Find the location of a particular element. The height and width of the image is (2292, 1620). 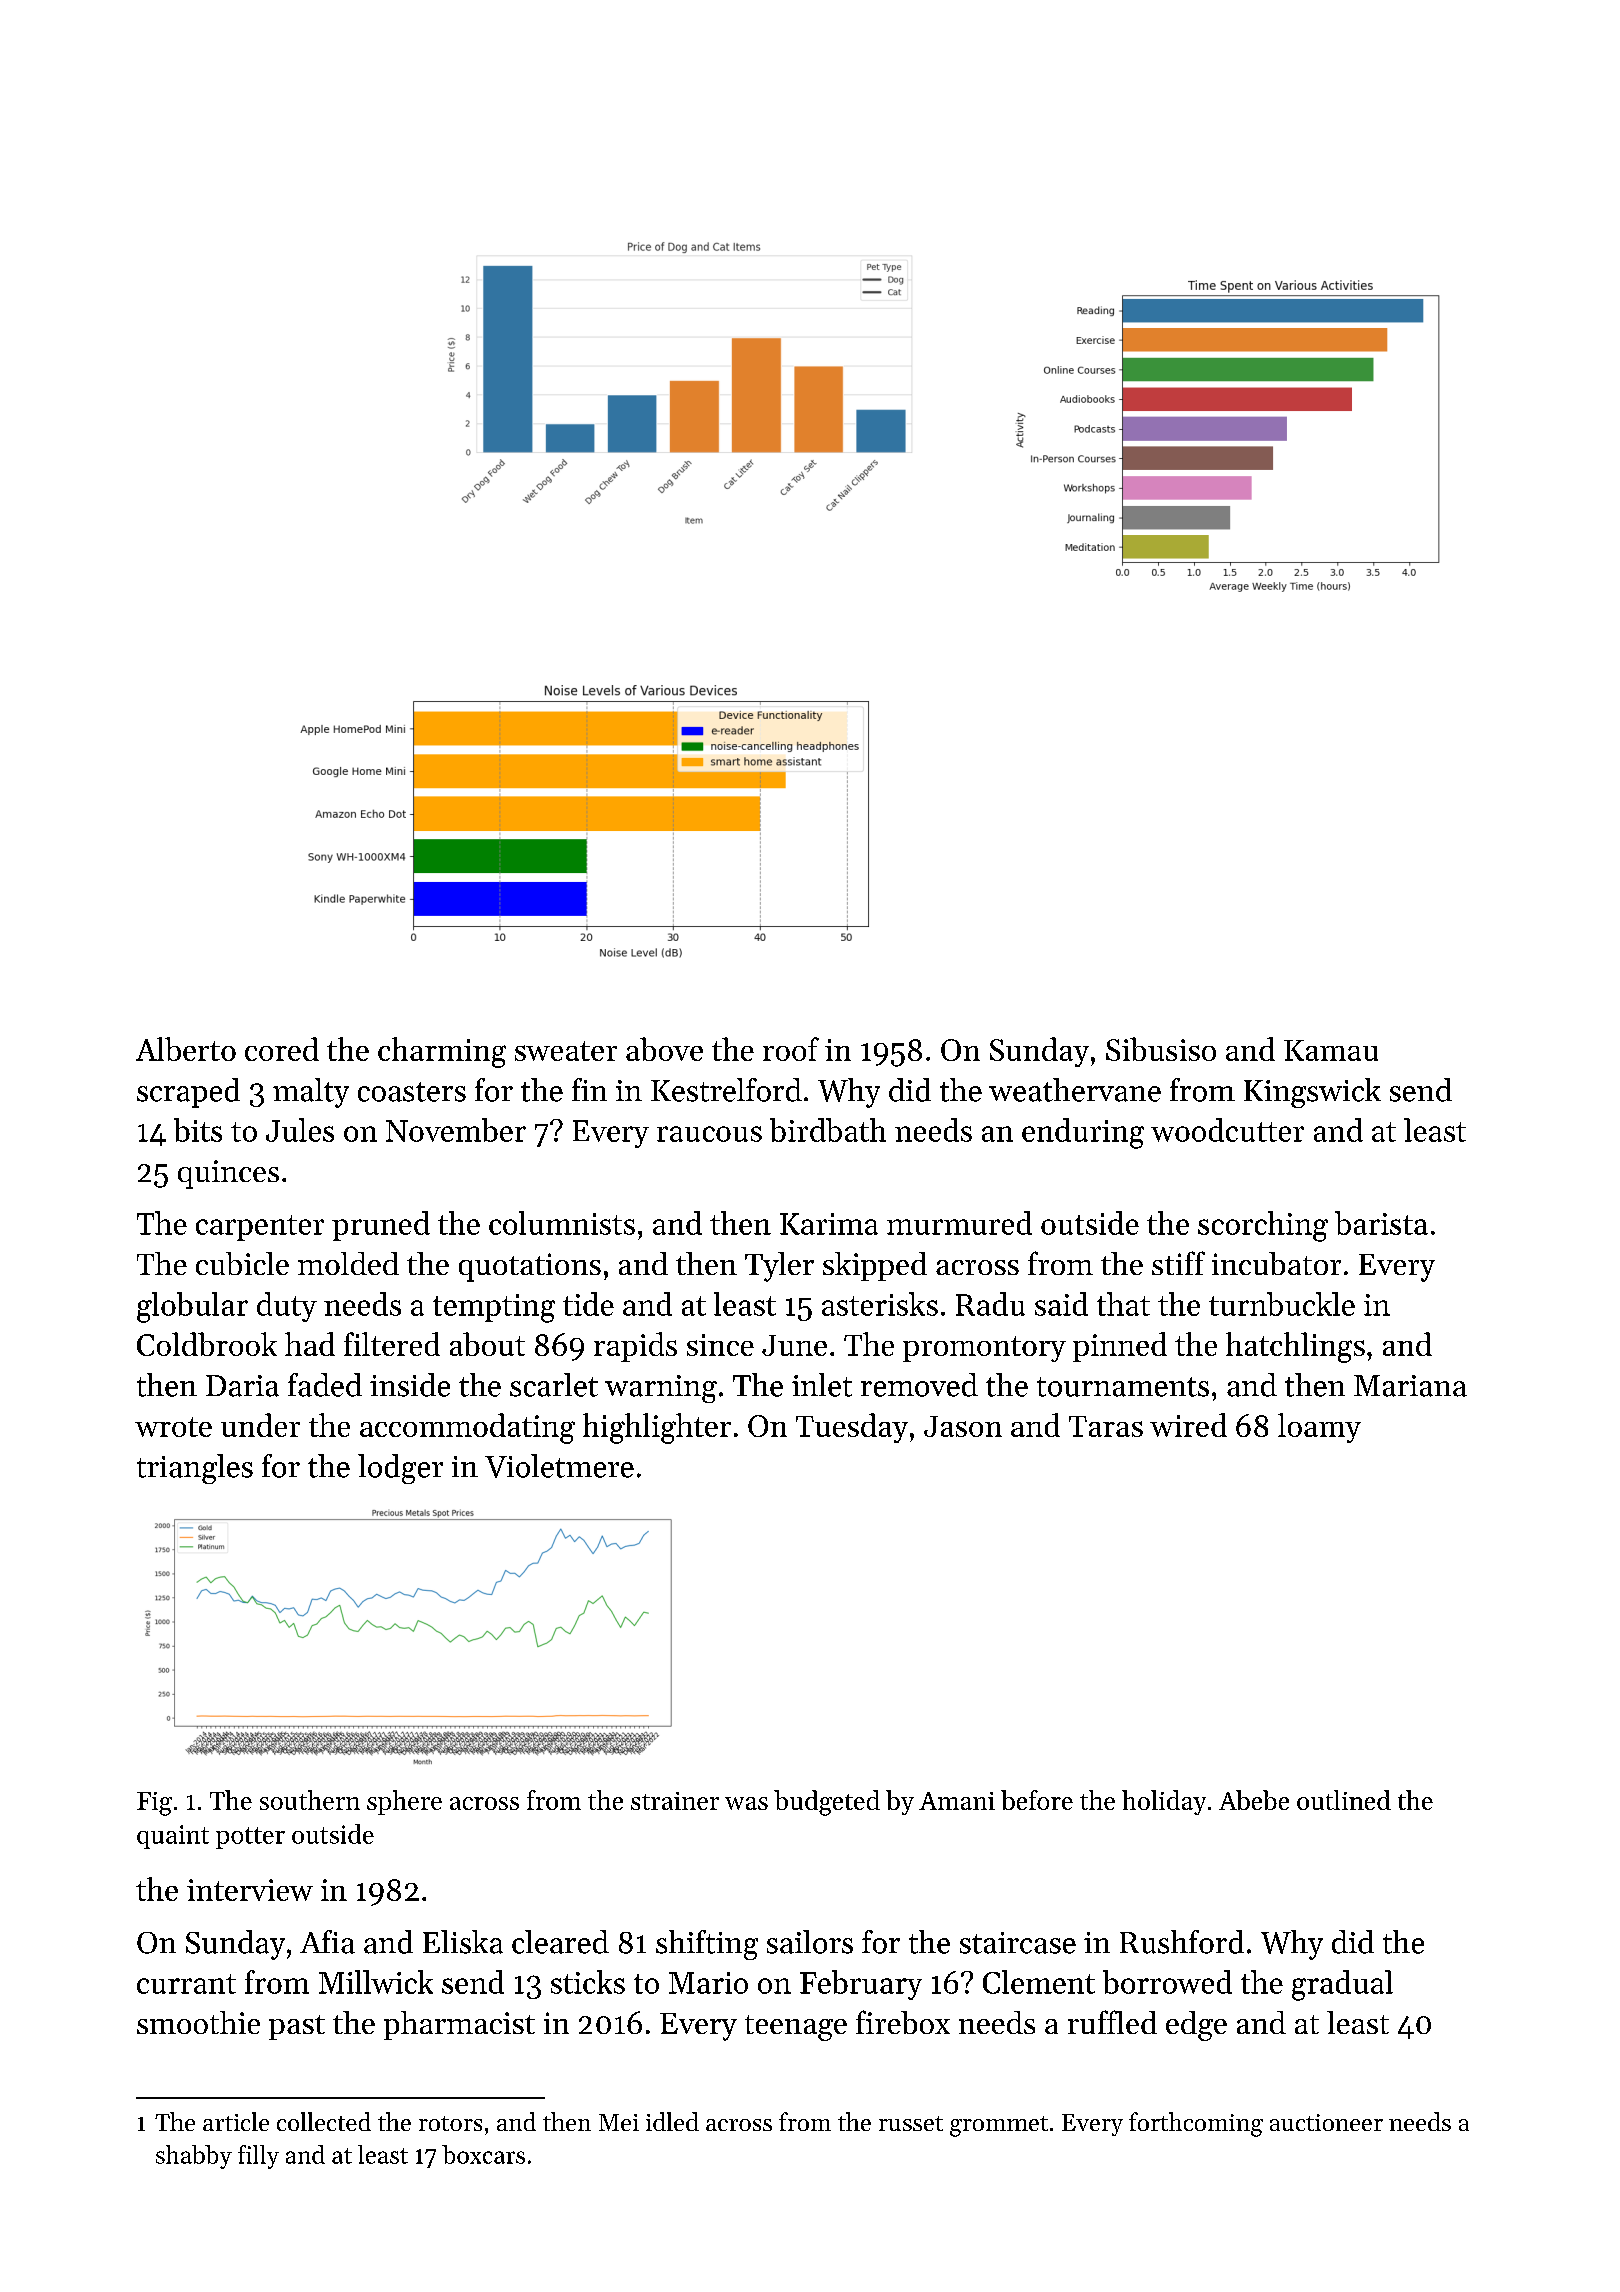

Kamau is located at coordinates (1331, 1050).
